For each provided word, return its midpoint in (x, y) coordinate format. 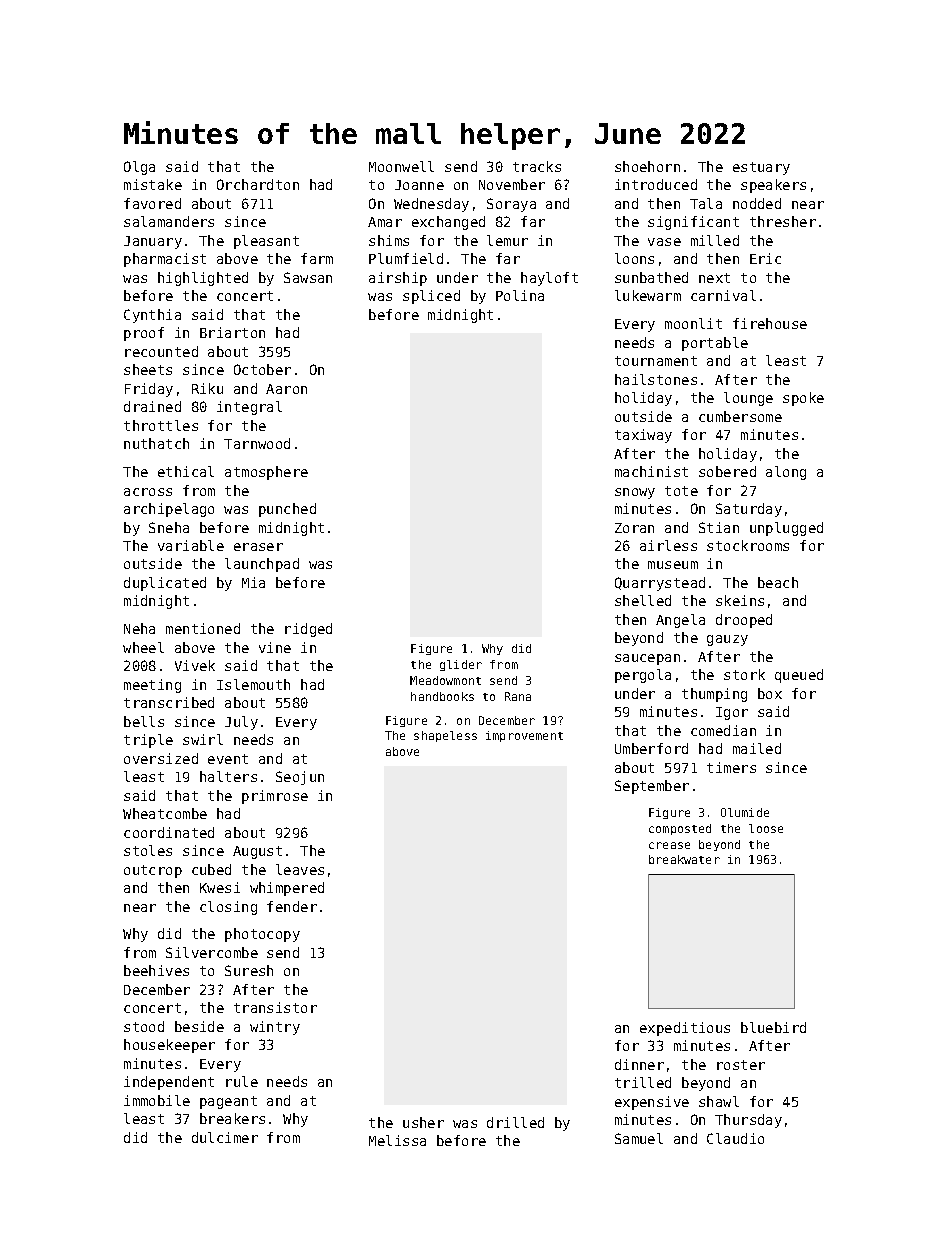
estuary (761, 168)
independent (169, 1083)
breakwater (684, 859)
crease (669, 845)
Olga (139, 168)
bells (144, 721)
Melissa (397, 1140)
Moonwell (401, 166)
